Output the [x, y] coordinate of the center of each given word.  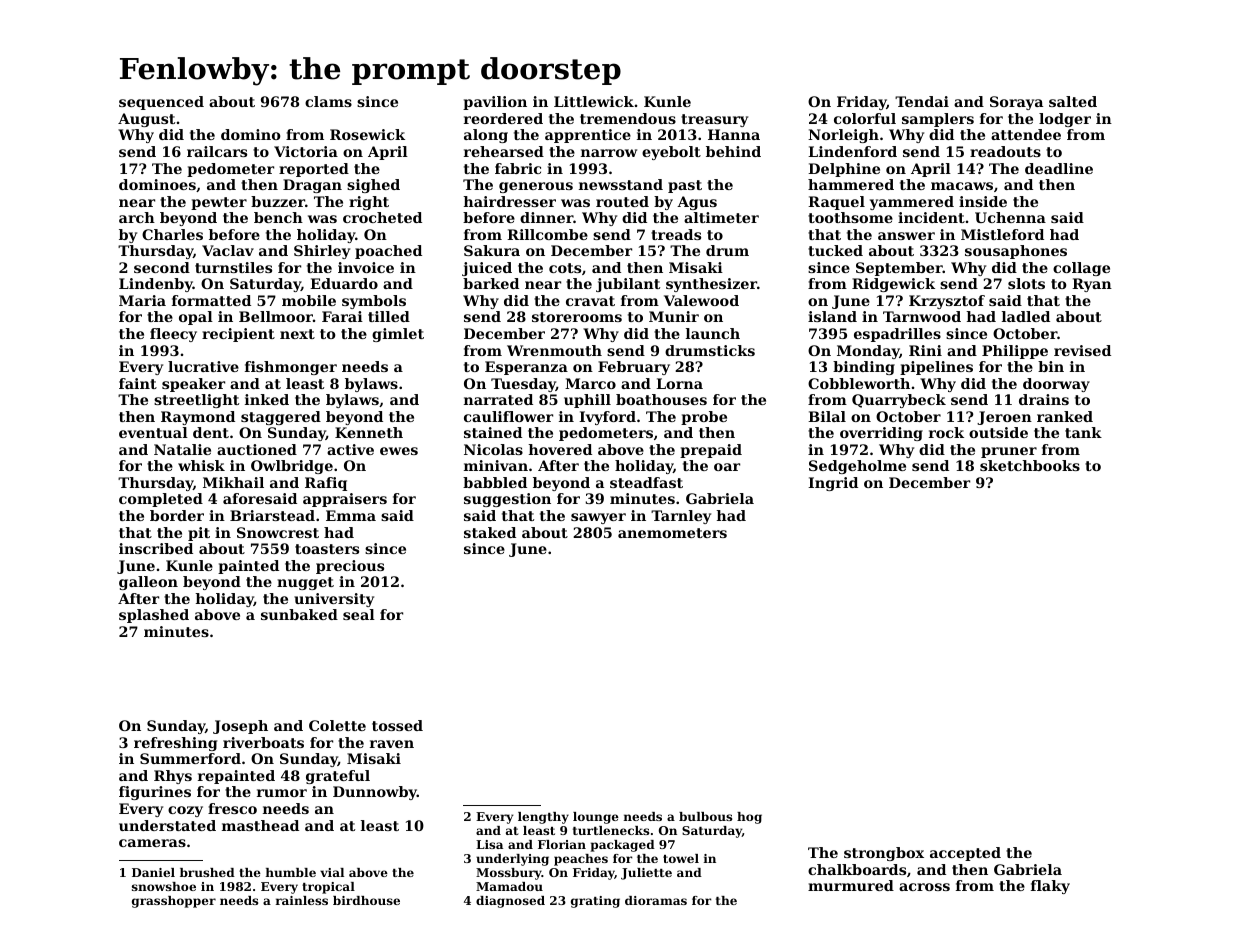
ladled [1026, 316]
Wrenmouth [554, 350]
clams [328, 101]
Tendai [922, 101]
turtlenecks [611, 830]
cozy [185, 811]
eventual [153, 432]
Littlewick [594, 101]
